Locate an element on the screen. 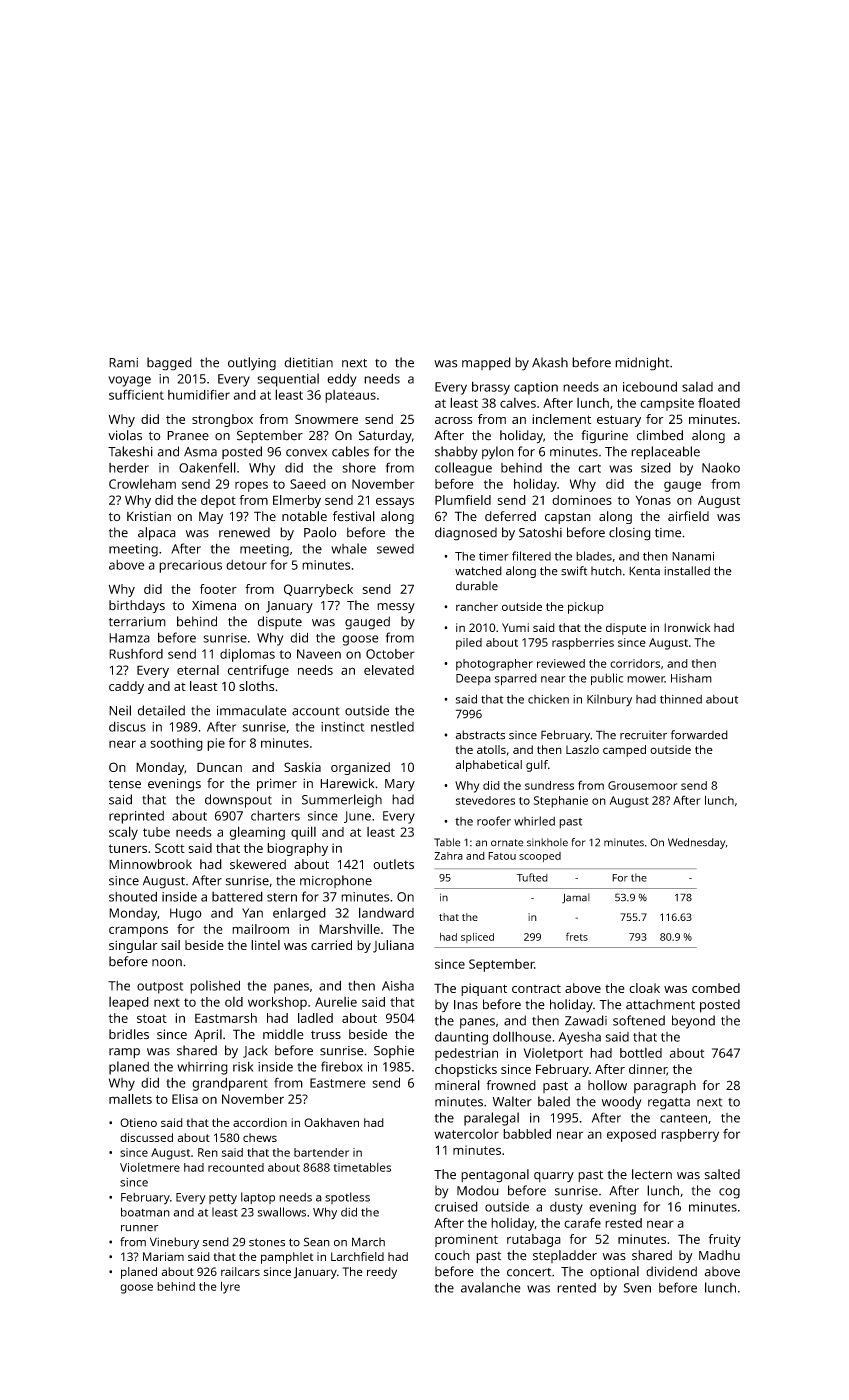 The height and width of the screenshot is (1400, 849). frets is located at coordinates (577, 936).
